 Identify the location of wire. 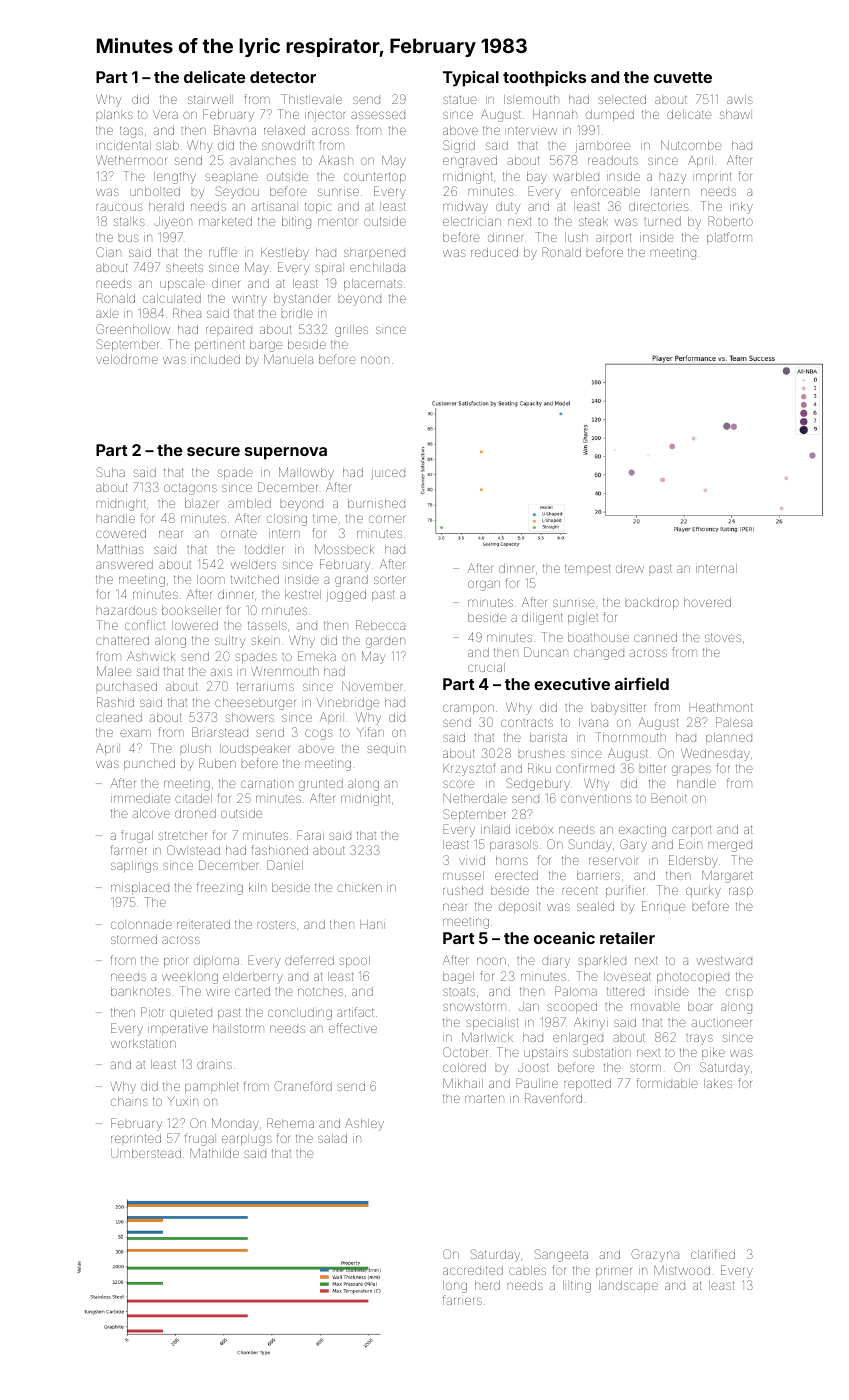
(218, 992).
